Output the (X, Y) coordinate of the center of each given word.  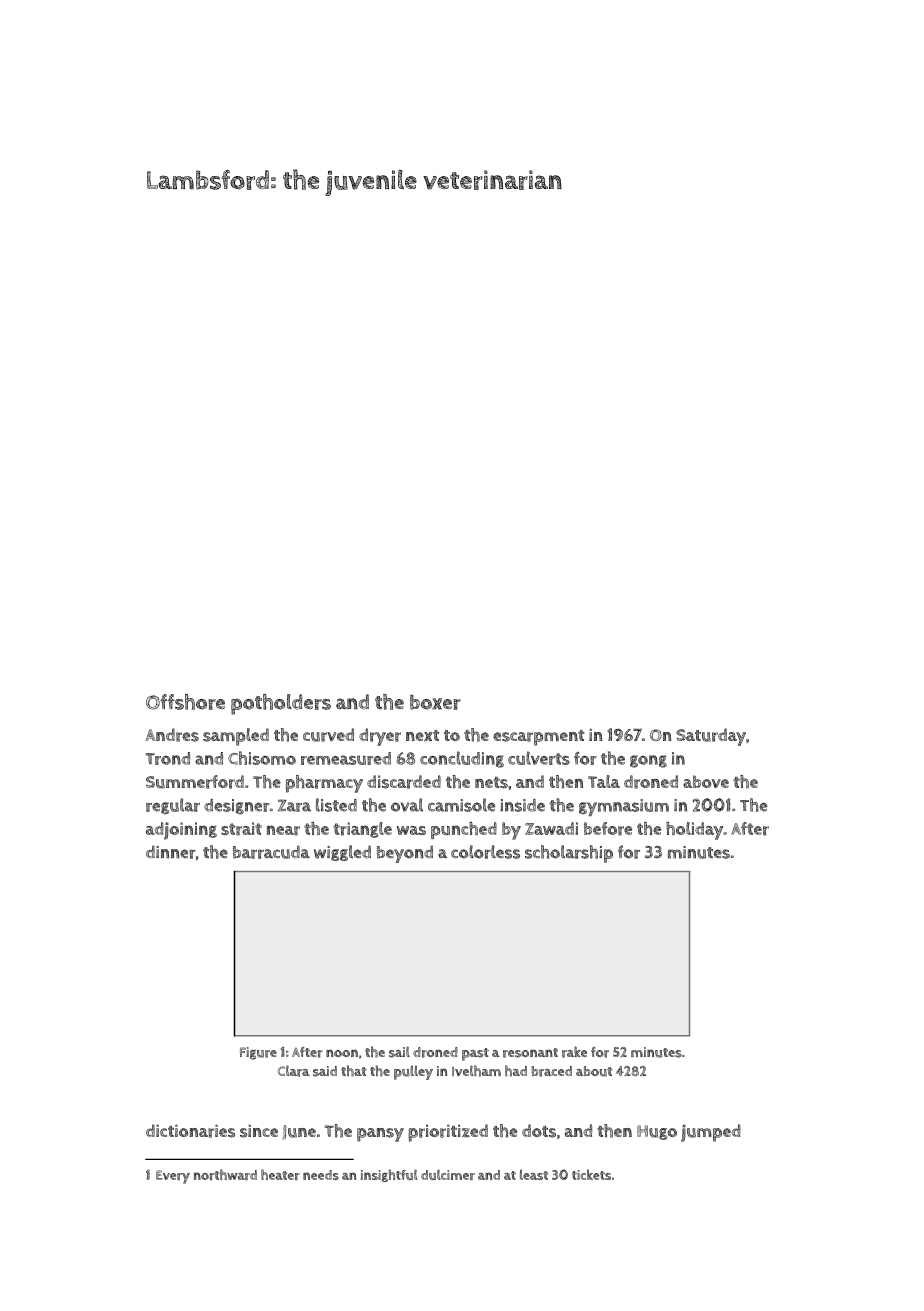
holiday (694, 831)
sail (399, 1052)
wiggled (342, 853)
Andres (172, 735)
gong (648, 761)
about (594, 1071)
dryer (380, 737)
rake (574, 1052)
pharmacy (324, 784)
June (299, 1132)
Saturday (711, 737)
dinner (171, 852)
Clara (293, 1071)
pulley (413, 1072)
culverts (539, 758)
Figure (258, 1053)
